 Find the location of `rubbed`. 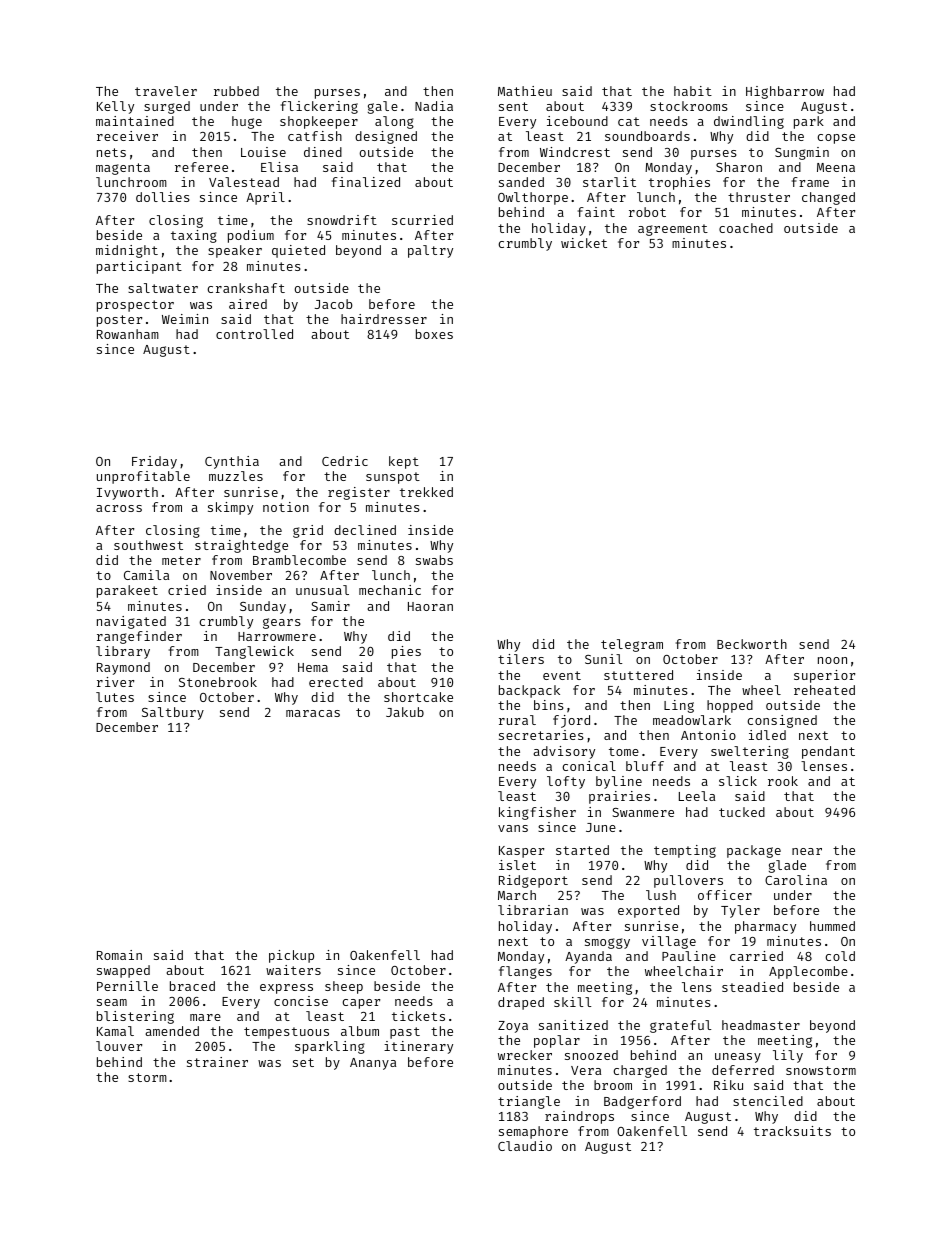

rubbed is located at coordinates (236, 91).
